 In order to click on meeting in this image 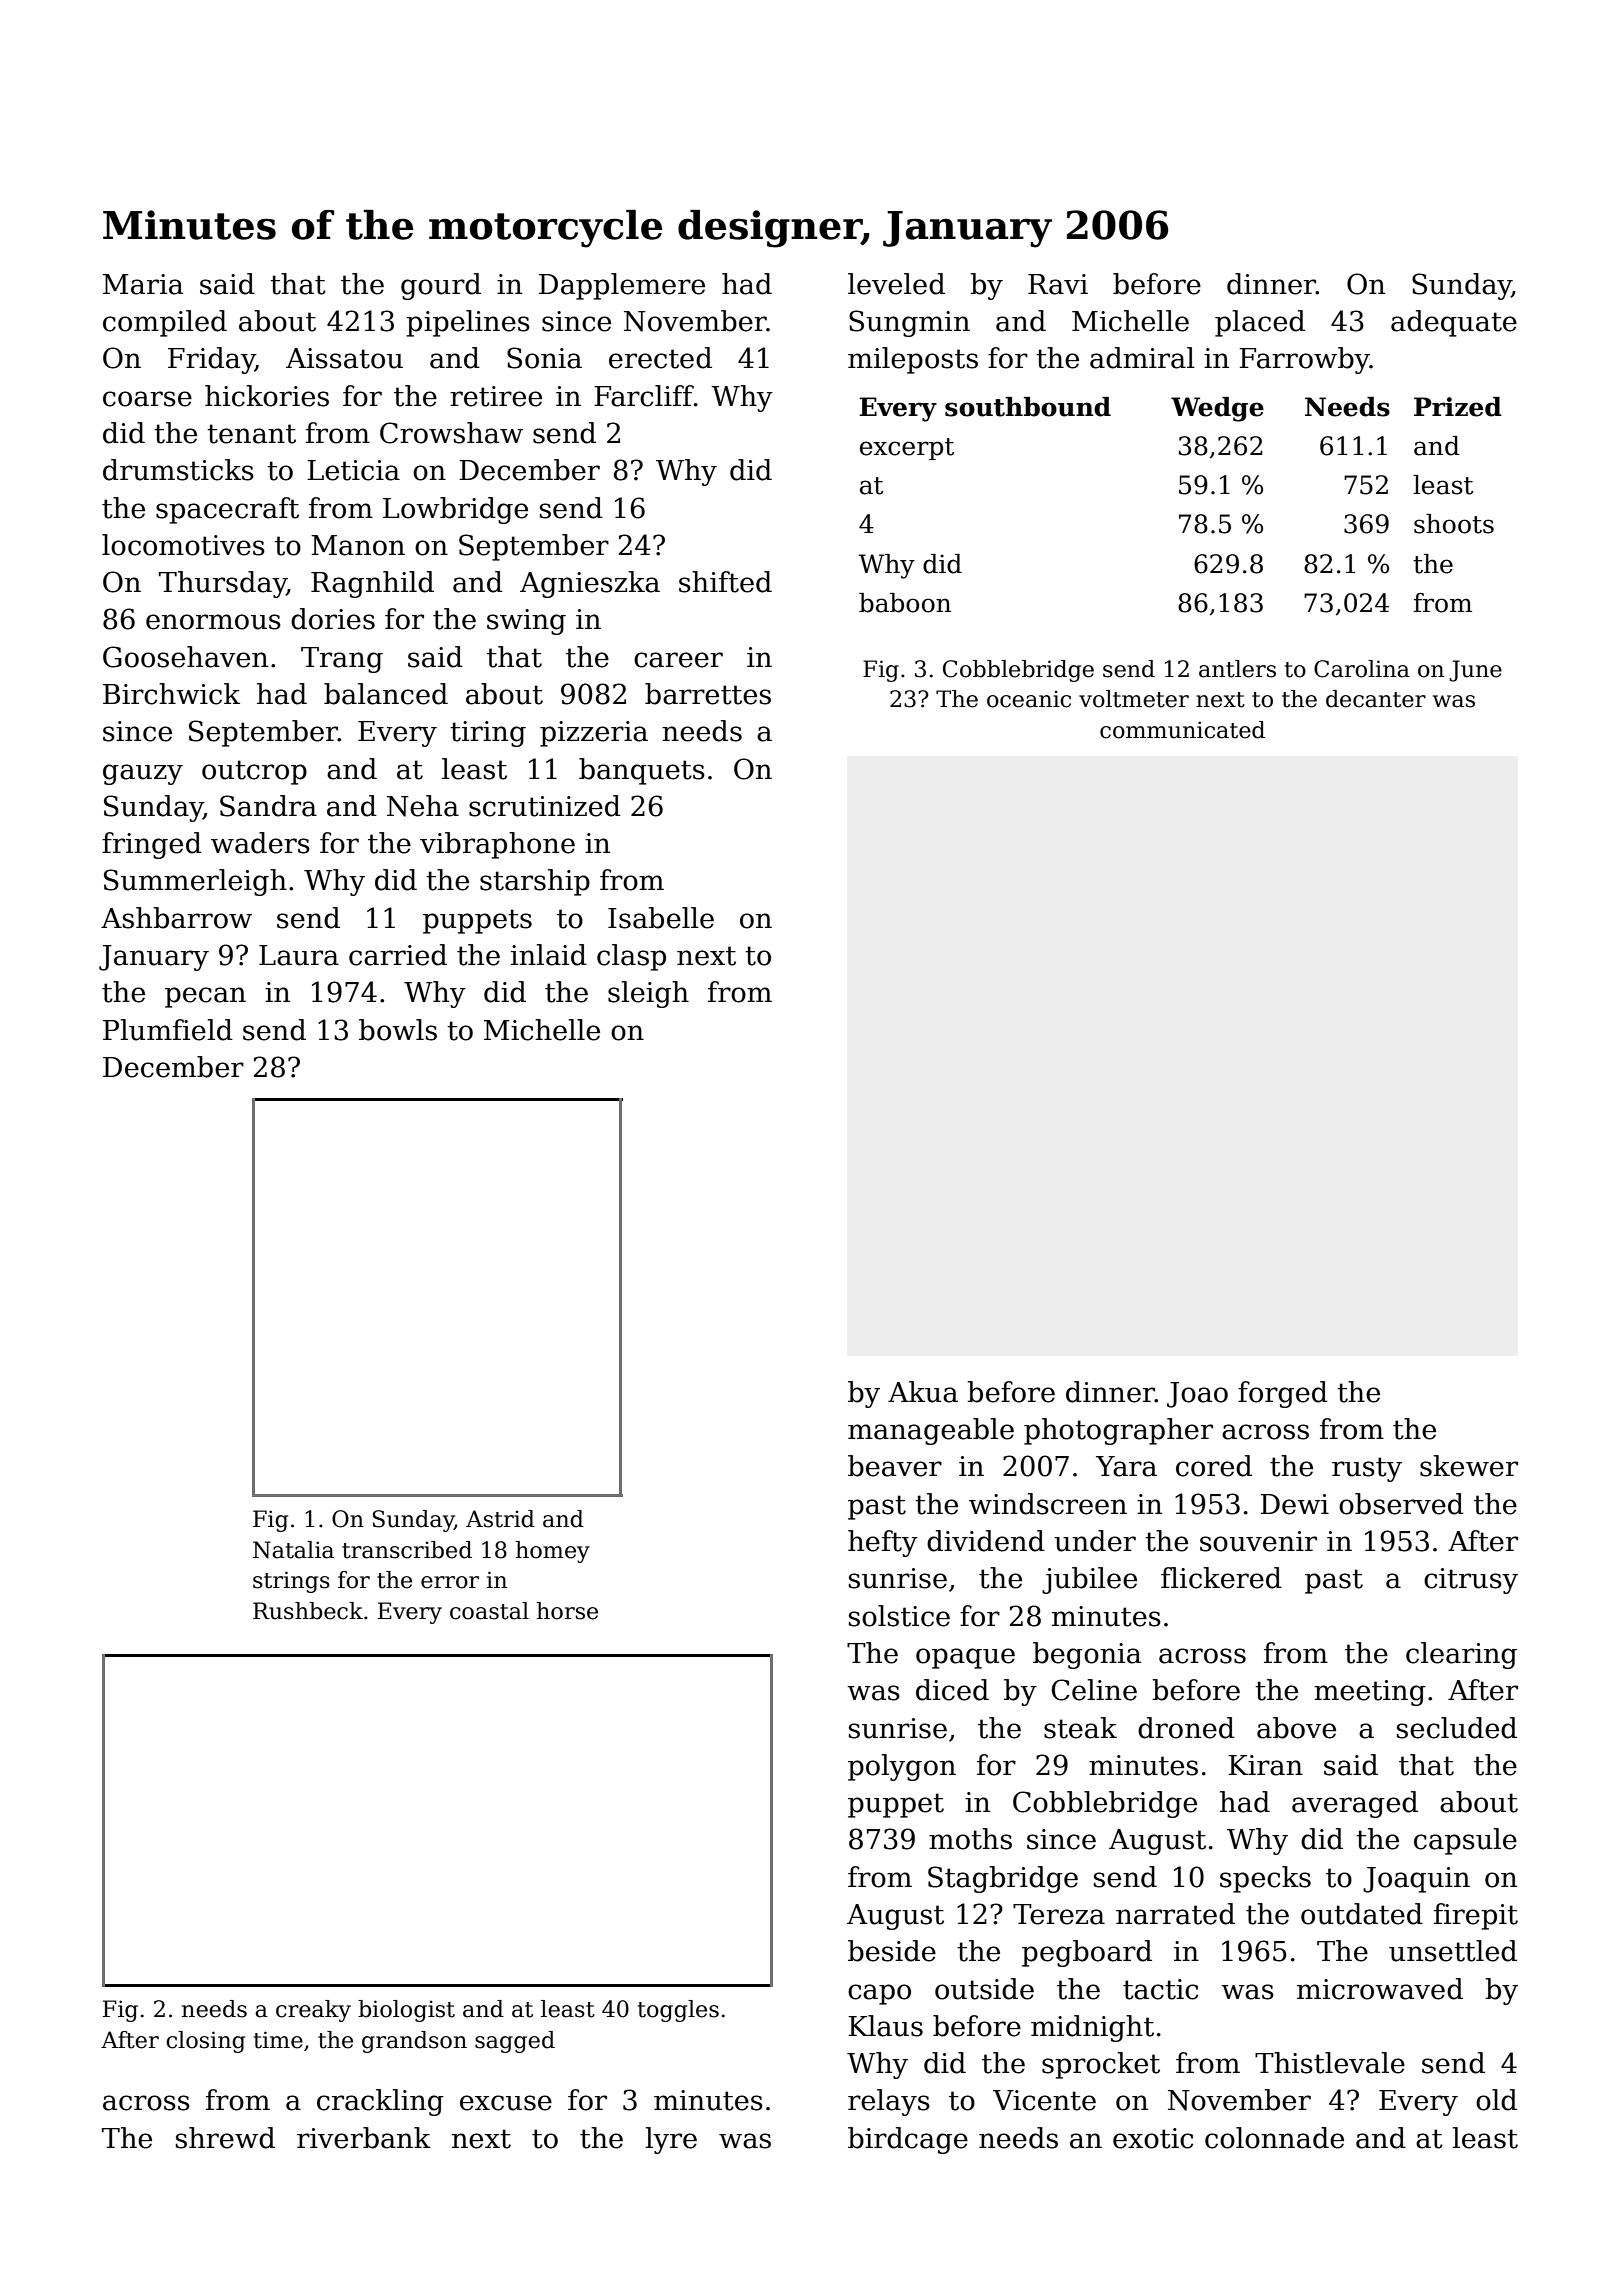, I will do `click(1370, 1693)`.
